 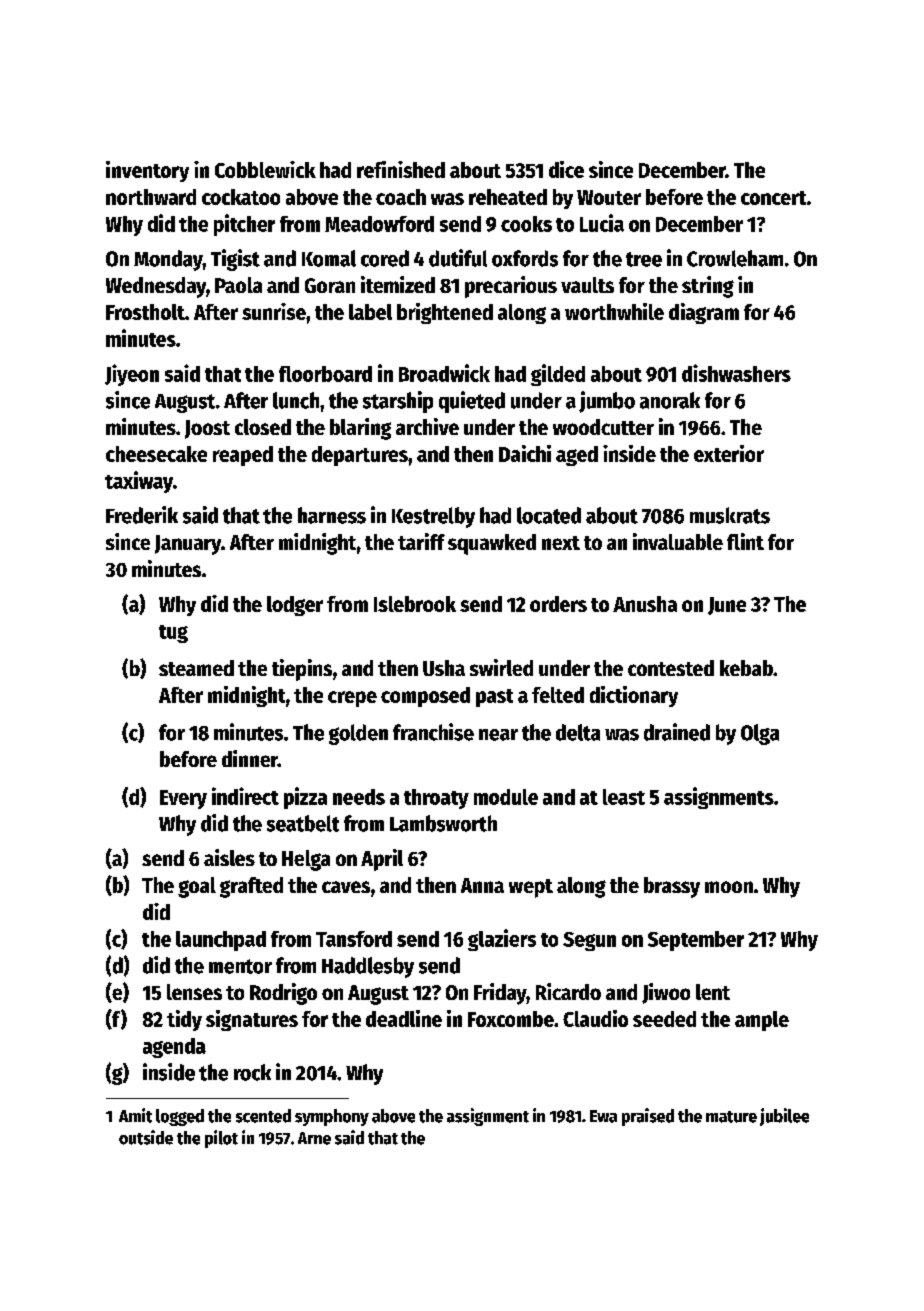 I want to click on tiepins, so click(x=302, y=670).
